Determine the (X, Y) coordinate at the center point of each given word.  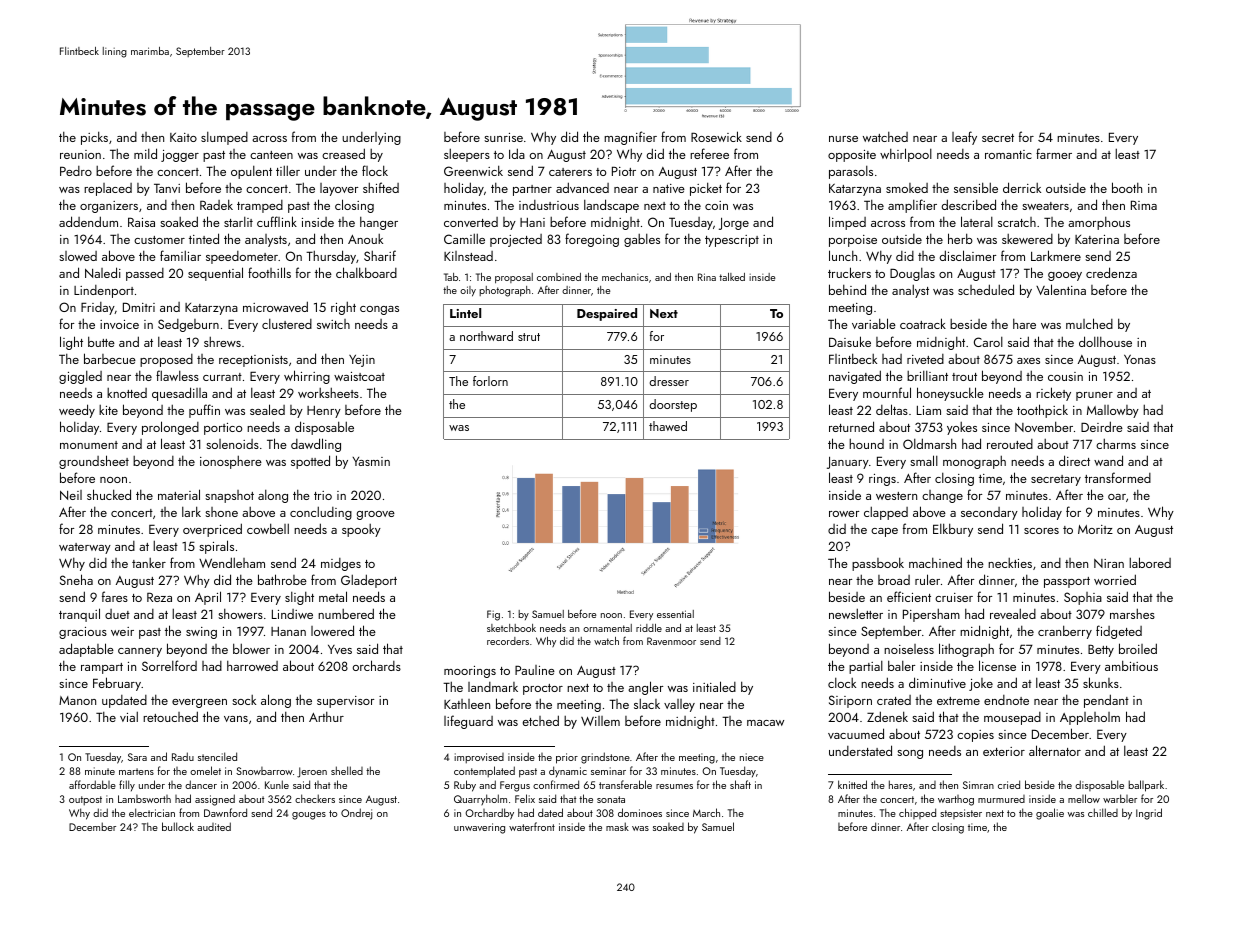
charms (1116, 444)
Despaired (607, 314)
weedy (77, 411)
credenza (1111, 272)
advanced (582, 187)
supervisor (345, 702)
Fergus (515, 786)
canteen (271, 155)
